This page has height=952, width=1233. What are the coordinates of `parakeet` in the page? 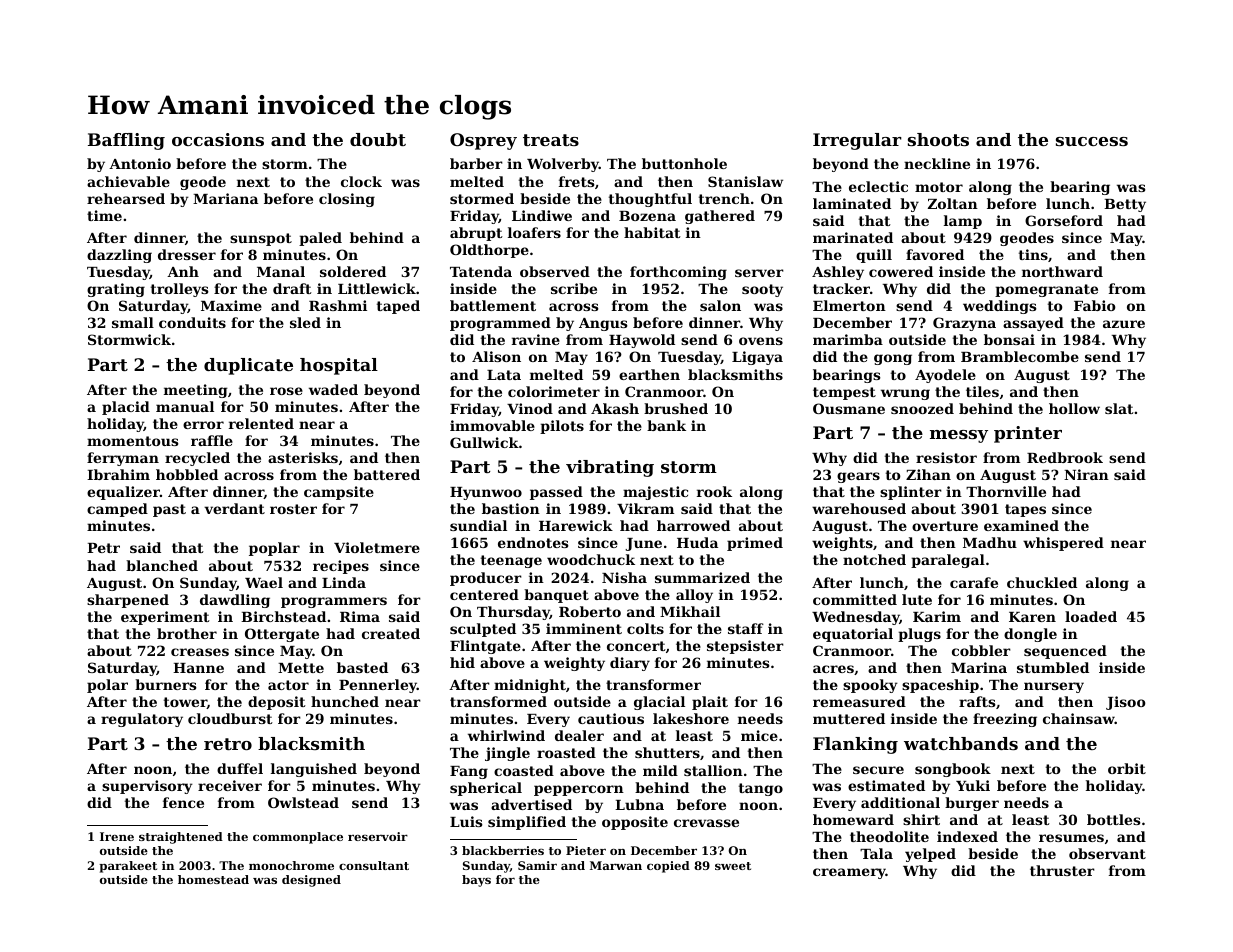 It's located at (128, 867).
